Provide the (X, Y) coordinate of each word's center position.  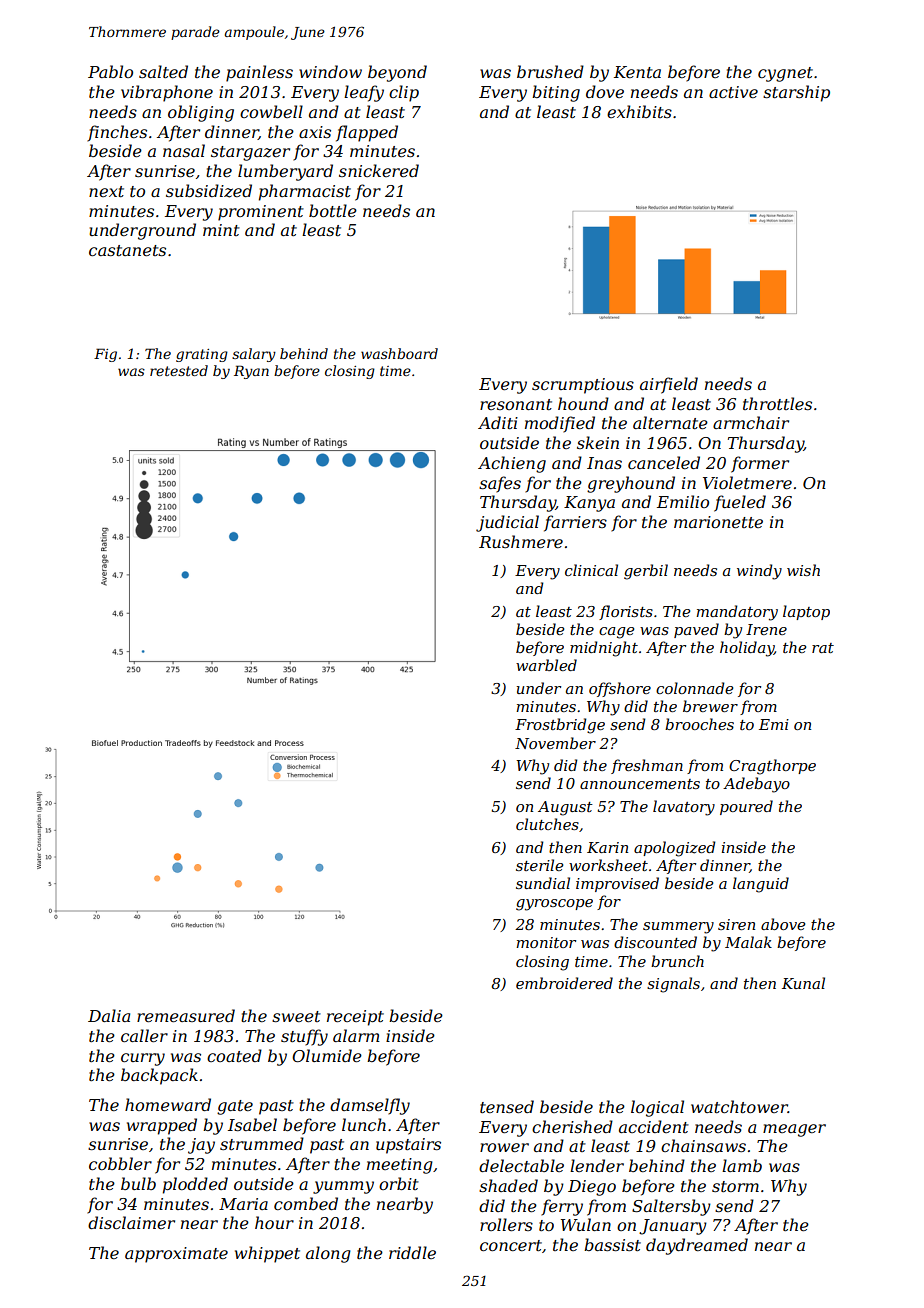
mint (221, 230)
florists (626, 612)
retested (179, 370)
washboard (399, 353)
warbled (546, 665)
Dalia (109, 1015)
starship (796, 93)
